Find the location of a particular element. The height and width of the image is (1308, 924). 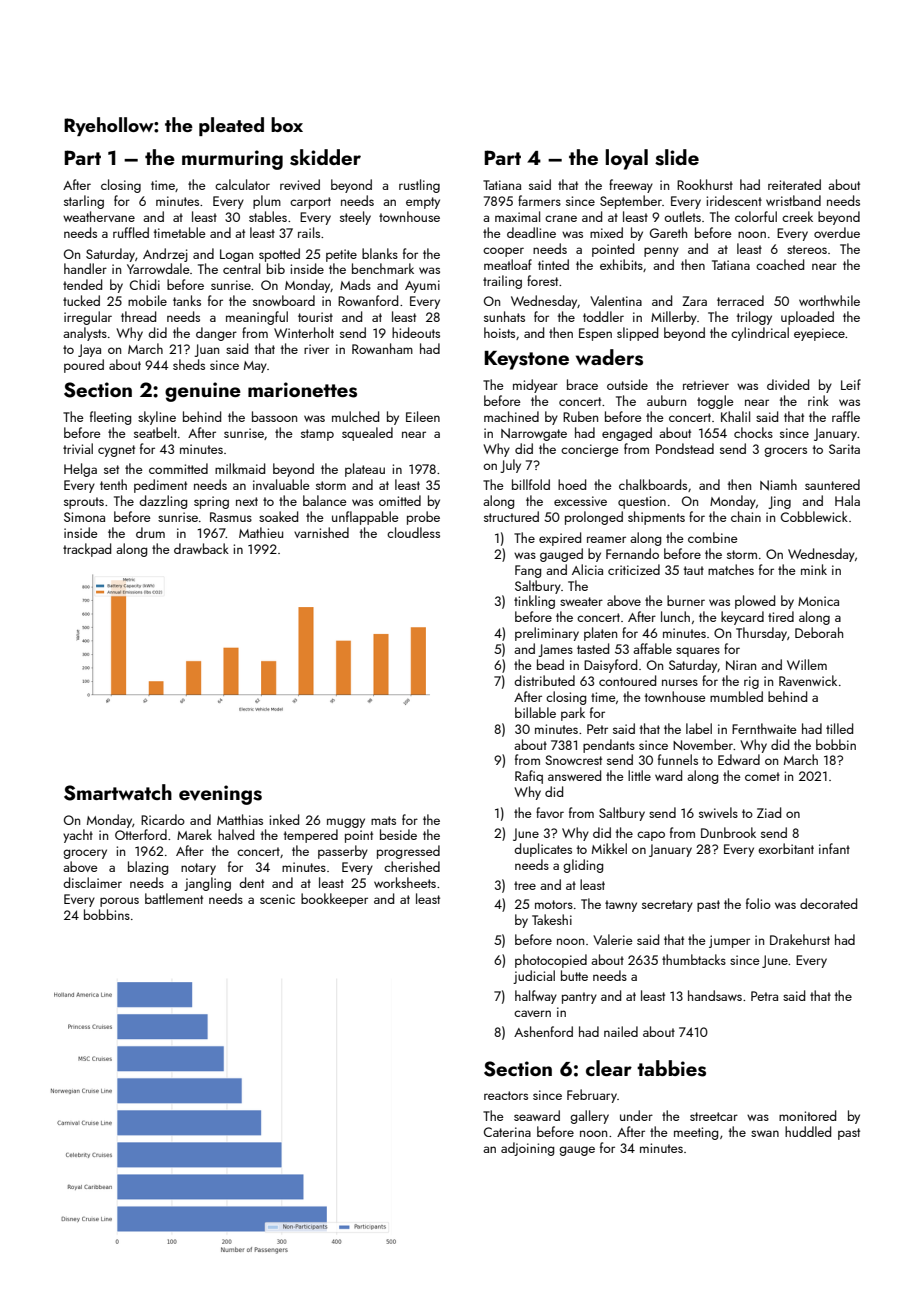

rustling is located at coordinates (419, 186).
